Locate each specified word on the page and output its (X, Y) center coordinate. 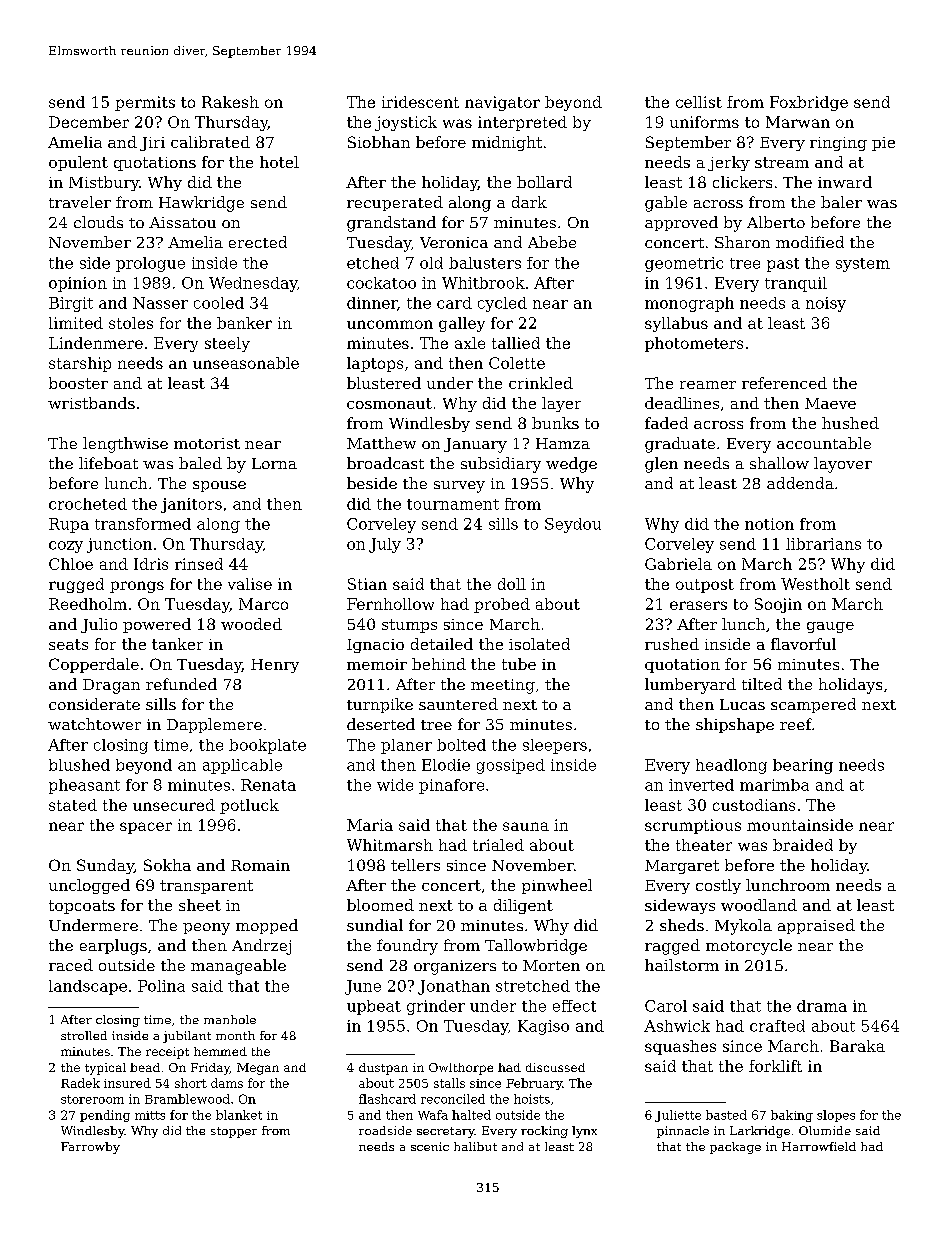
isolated (539, 644)
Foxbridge (809, 103)
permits (145, 103)
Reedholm (88, 604)
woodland (759, 905)
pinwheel (557, 886)
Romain (260, 865)
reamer (708, 385)
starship (80, 364)
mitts (150, 1115)
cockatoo (381, 283)
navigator (502, 103)
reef (796, 724)
